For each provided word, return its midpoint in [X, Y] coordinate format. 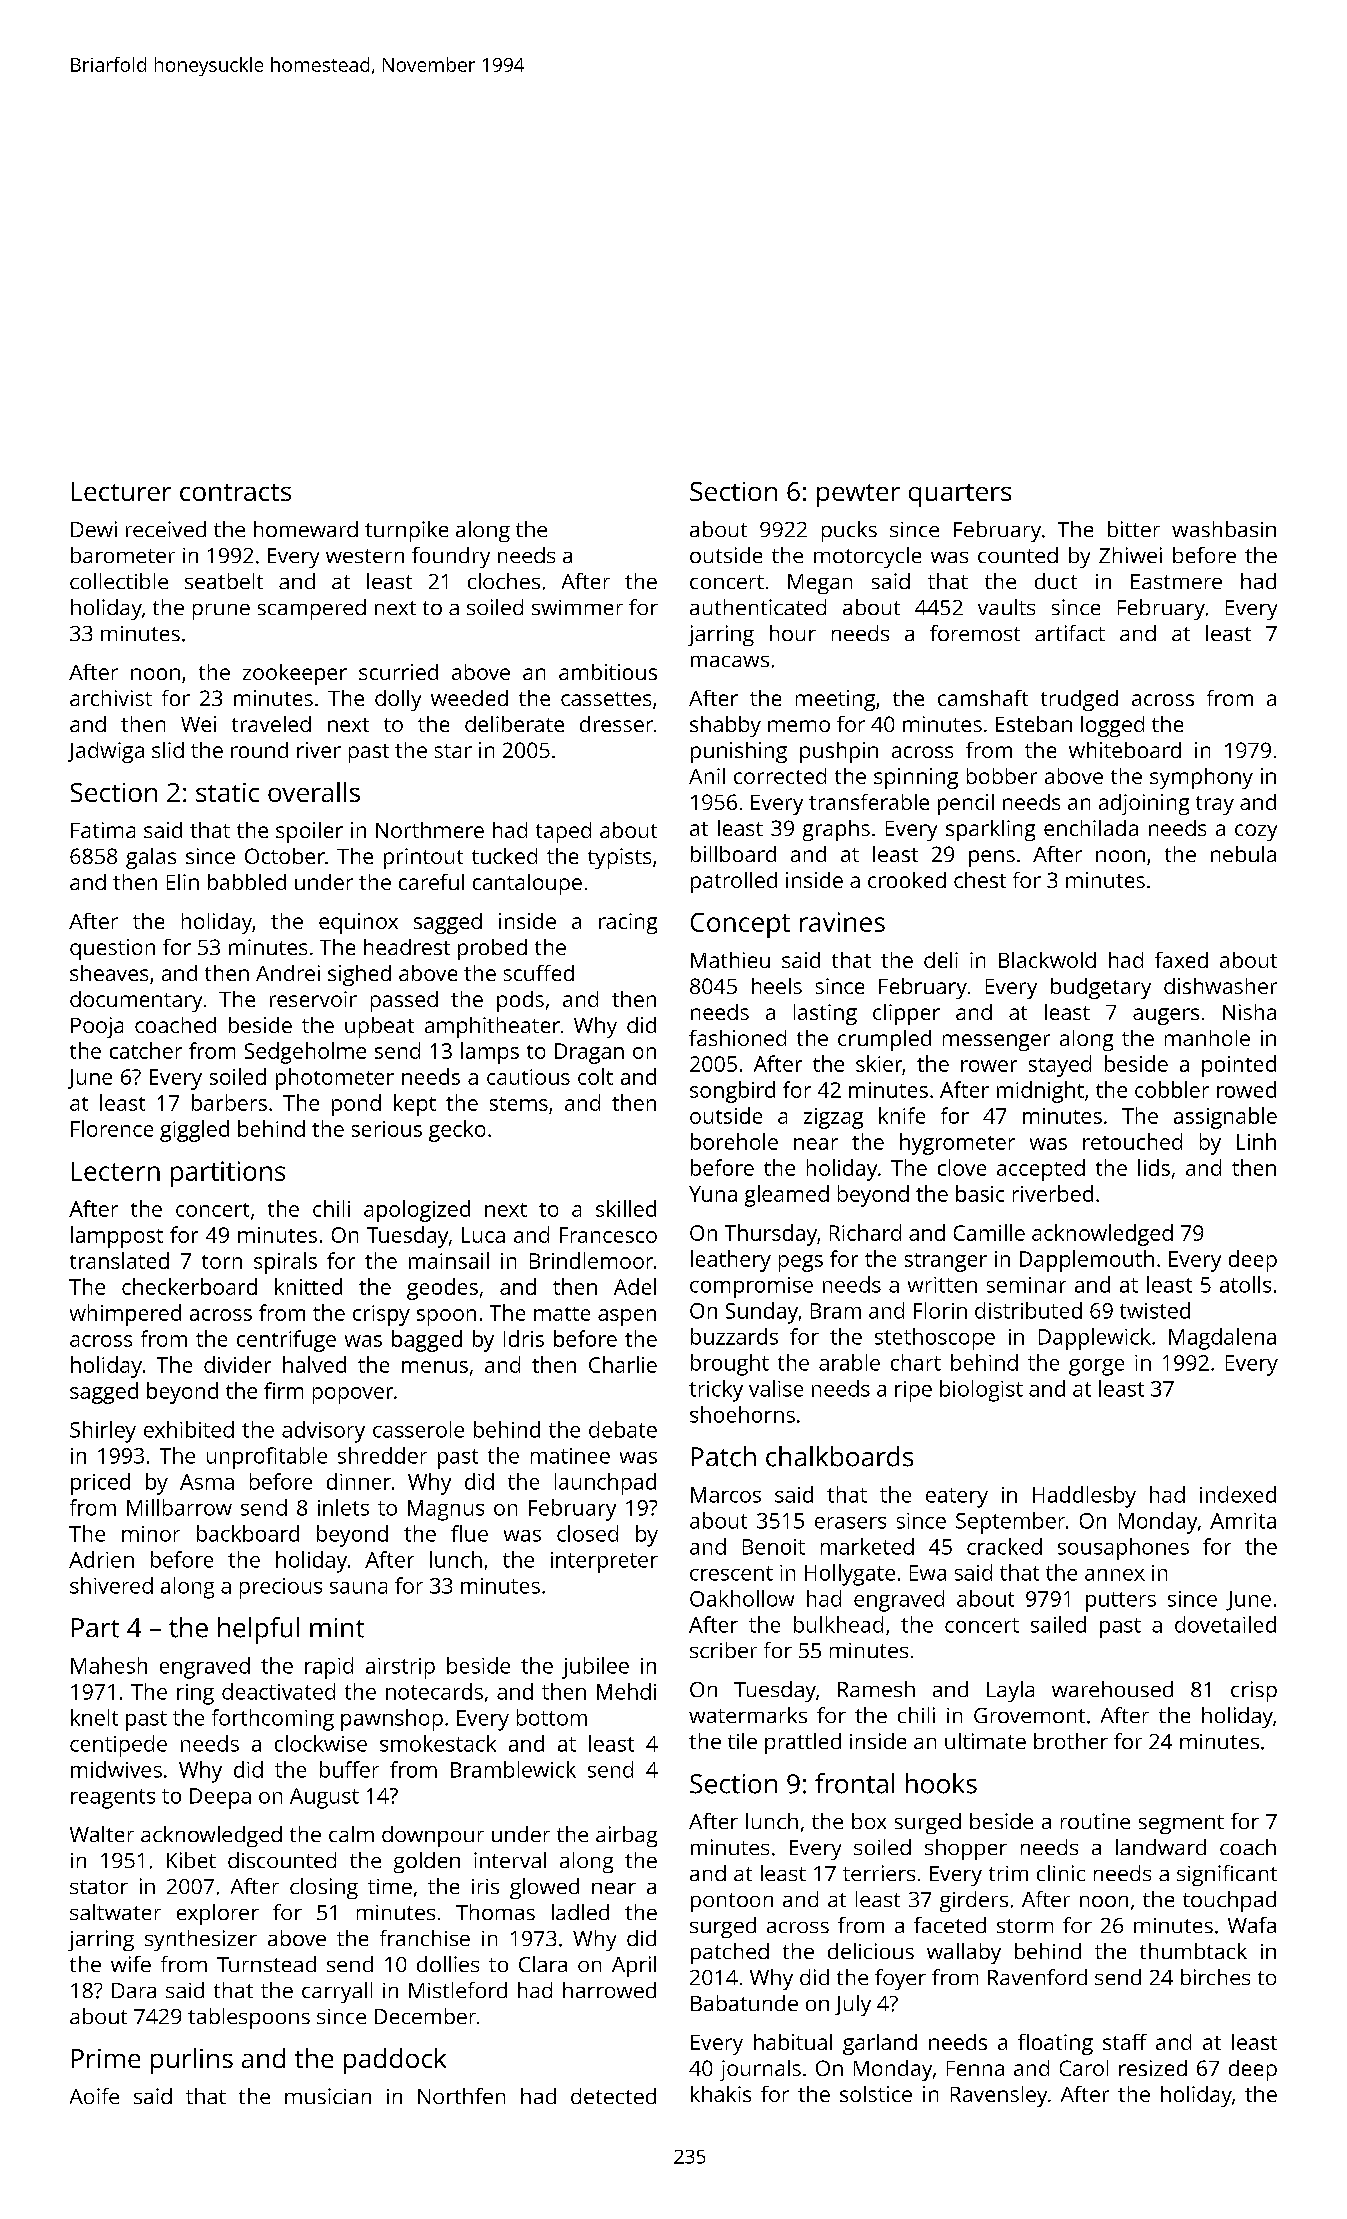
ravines [842, 922]
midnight [1040, 1092]
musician [328, 2096]
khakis [721, 2094]
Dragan [589, 1053]
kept [415, 1105]
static [227, 792]
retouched [1132, 1141]
